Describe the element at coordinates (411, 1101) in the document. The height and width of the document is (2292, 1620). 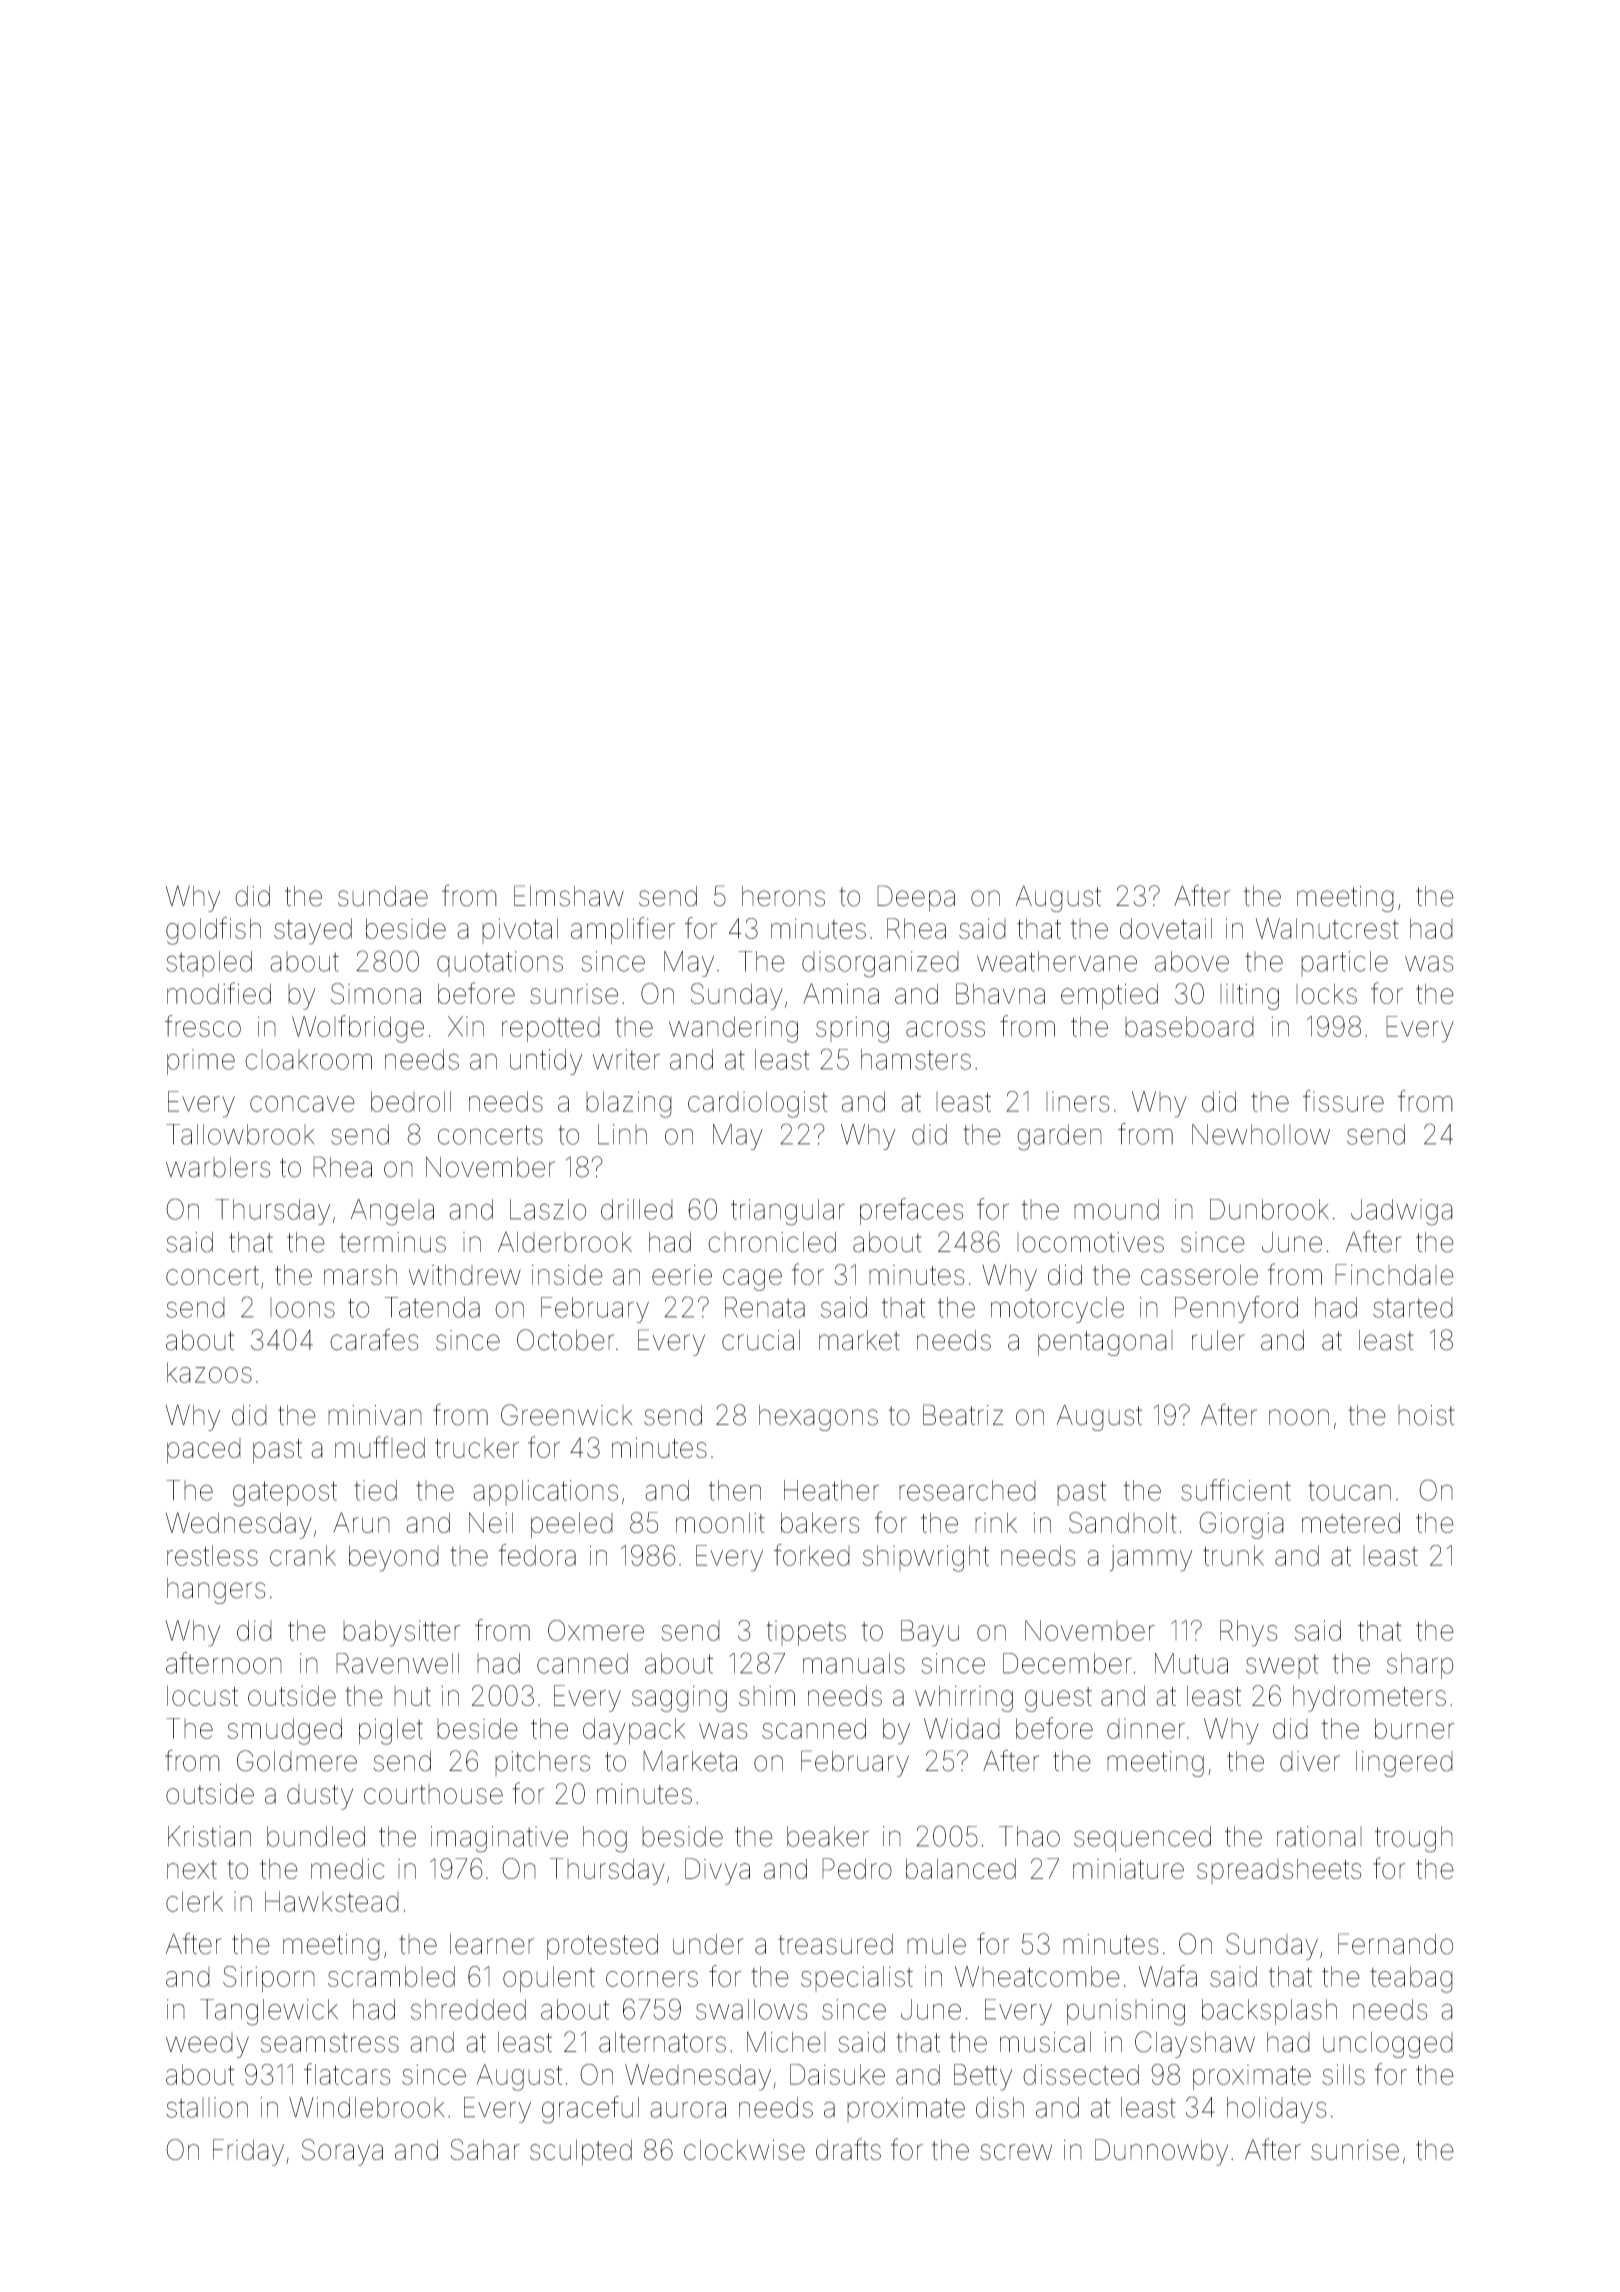
I see `bedroll` at that location.
